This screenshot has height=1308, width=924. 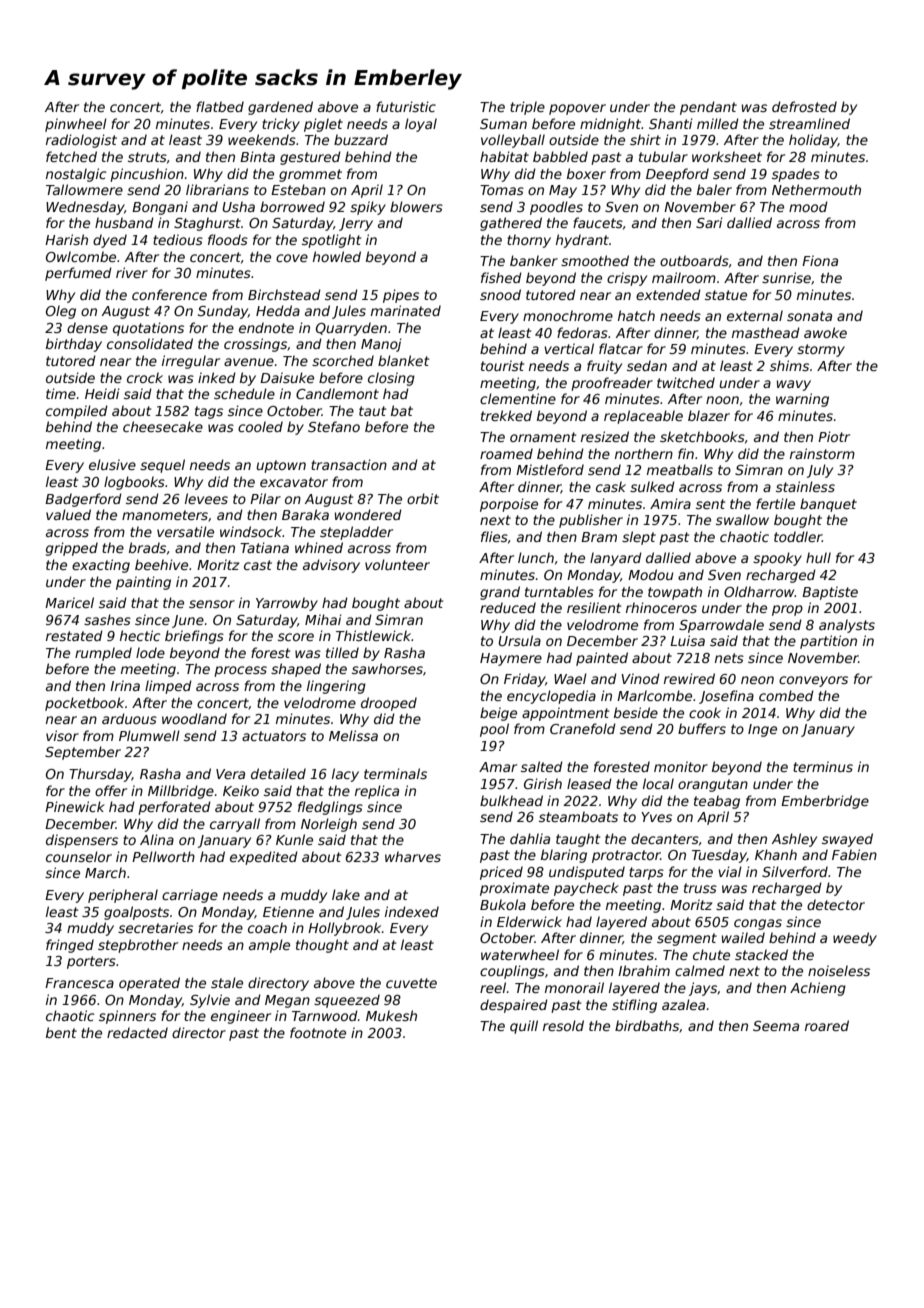 What do you see at coordinates (514, 1006) in the screenshot?
I see `despaired` at bounding box center [514, 1006].
